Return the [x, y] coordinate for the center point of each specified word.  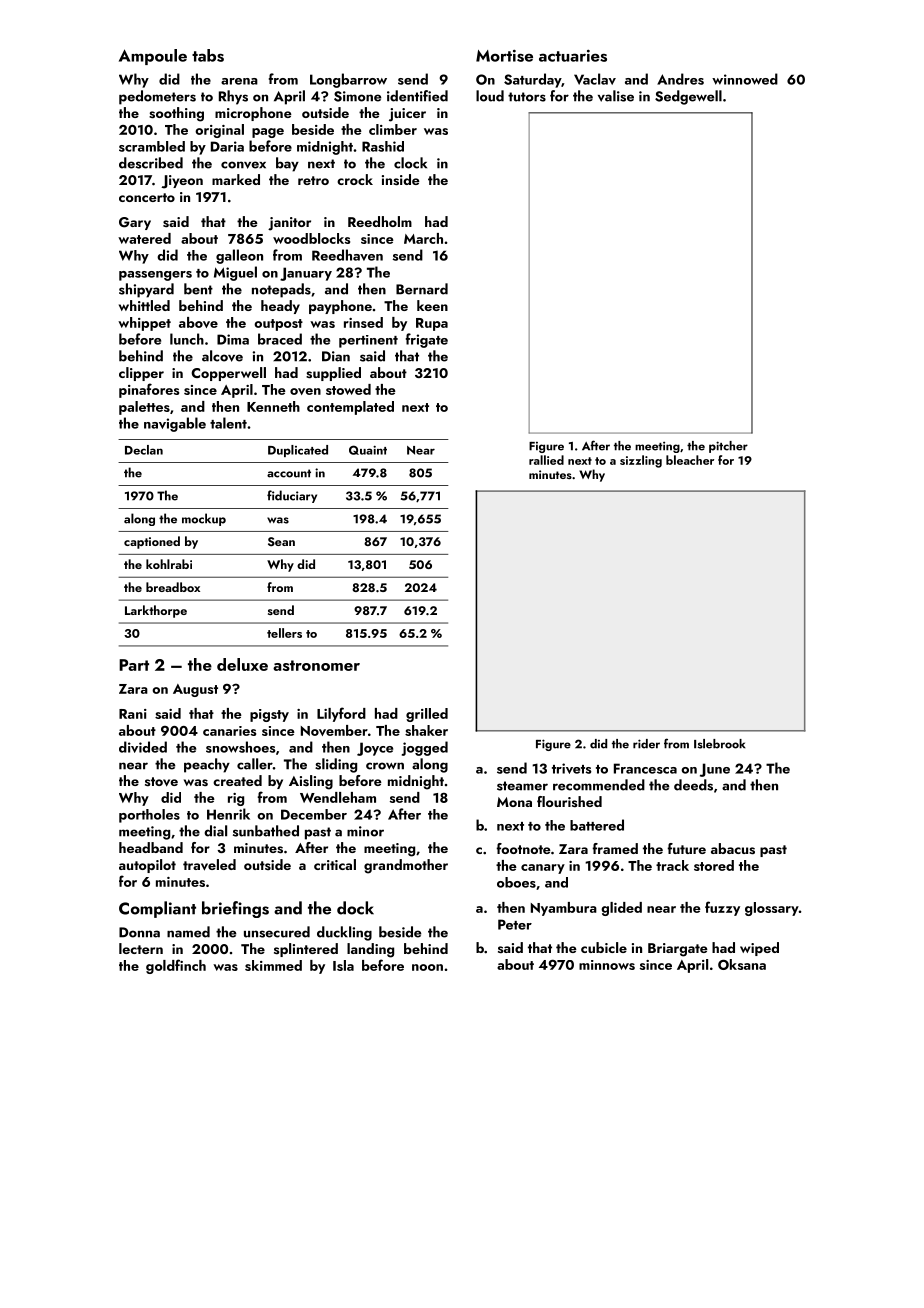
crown [385, 766]
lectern [141, 948]
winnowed [745, 79]
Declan [144, 450]
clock [410, 163]
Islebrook [720, 744]
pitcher [728, 447]
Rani [133, 714]
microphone [253, 114]
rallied [546, 460]
